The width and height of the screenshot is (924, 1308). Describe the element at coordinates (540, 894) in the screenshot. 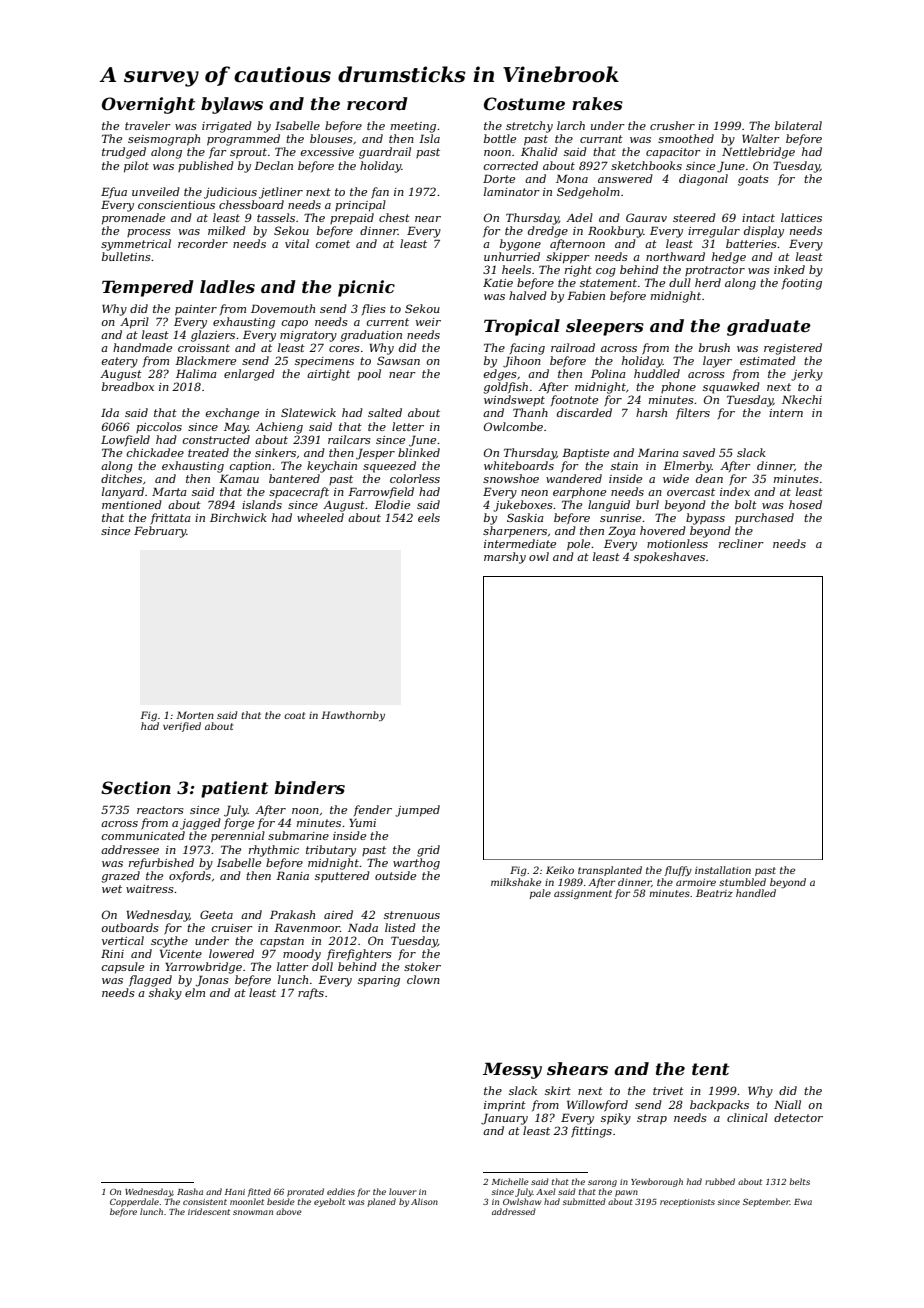

I see `pale` at that location.
